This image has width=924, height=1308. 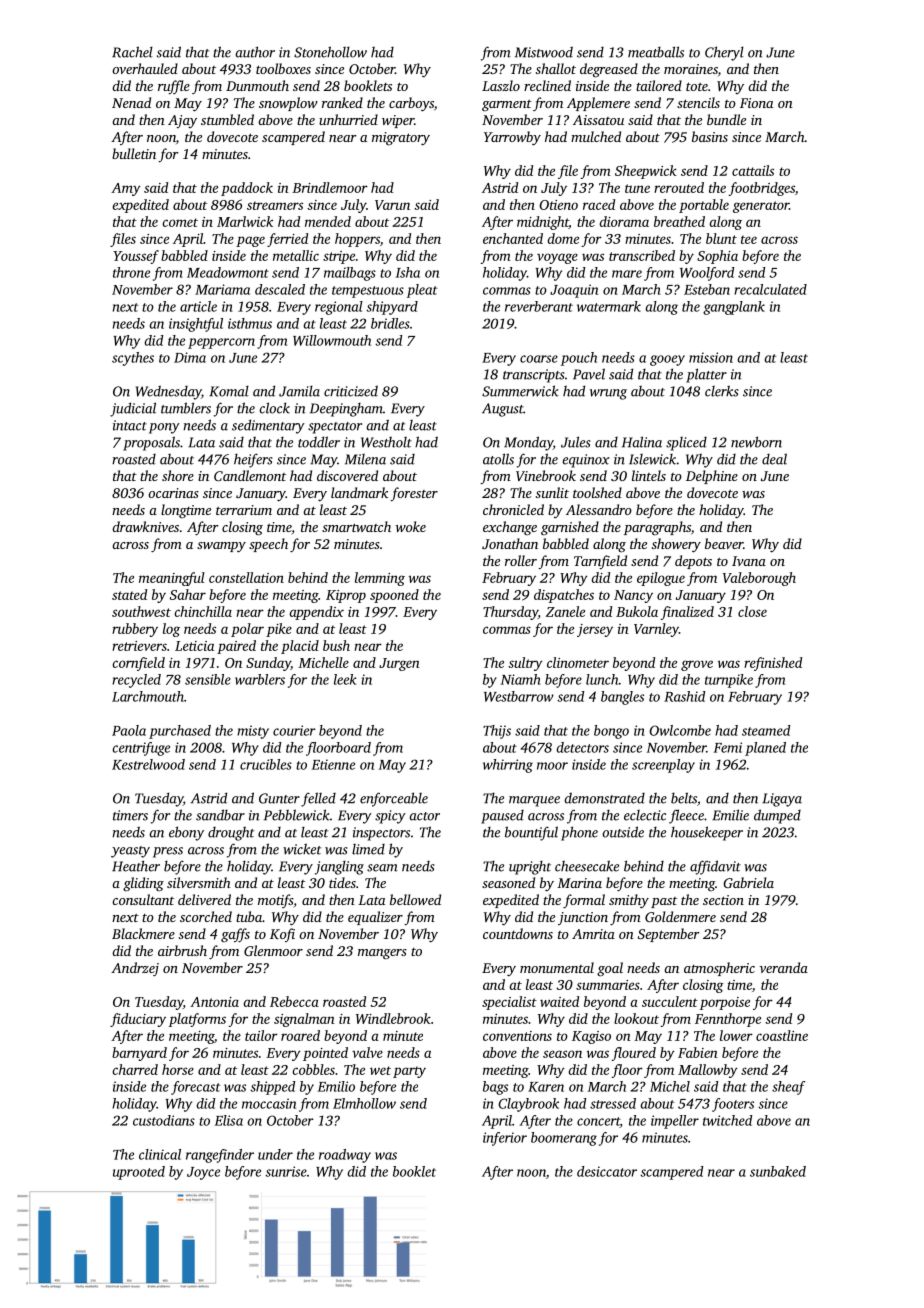 I want to click on Cheryl, so click(x=724, y=53).
